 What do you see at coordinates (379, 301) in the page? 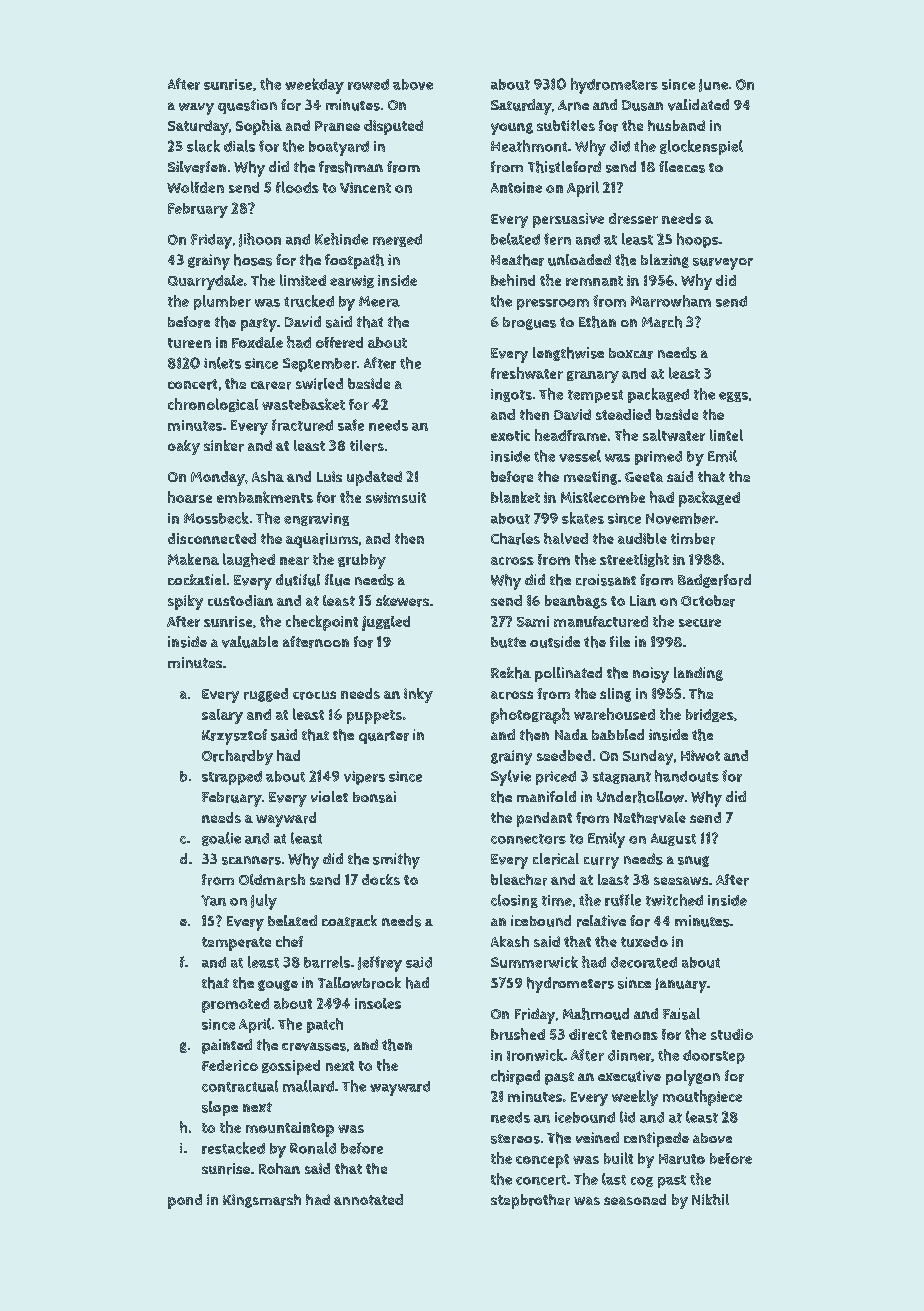
I see `Meera` at bounding box center [379, 301].
